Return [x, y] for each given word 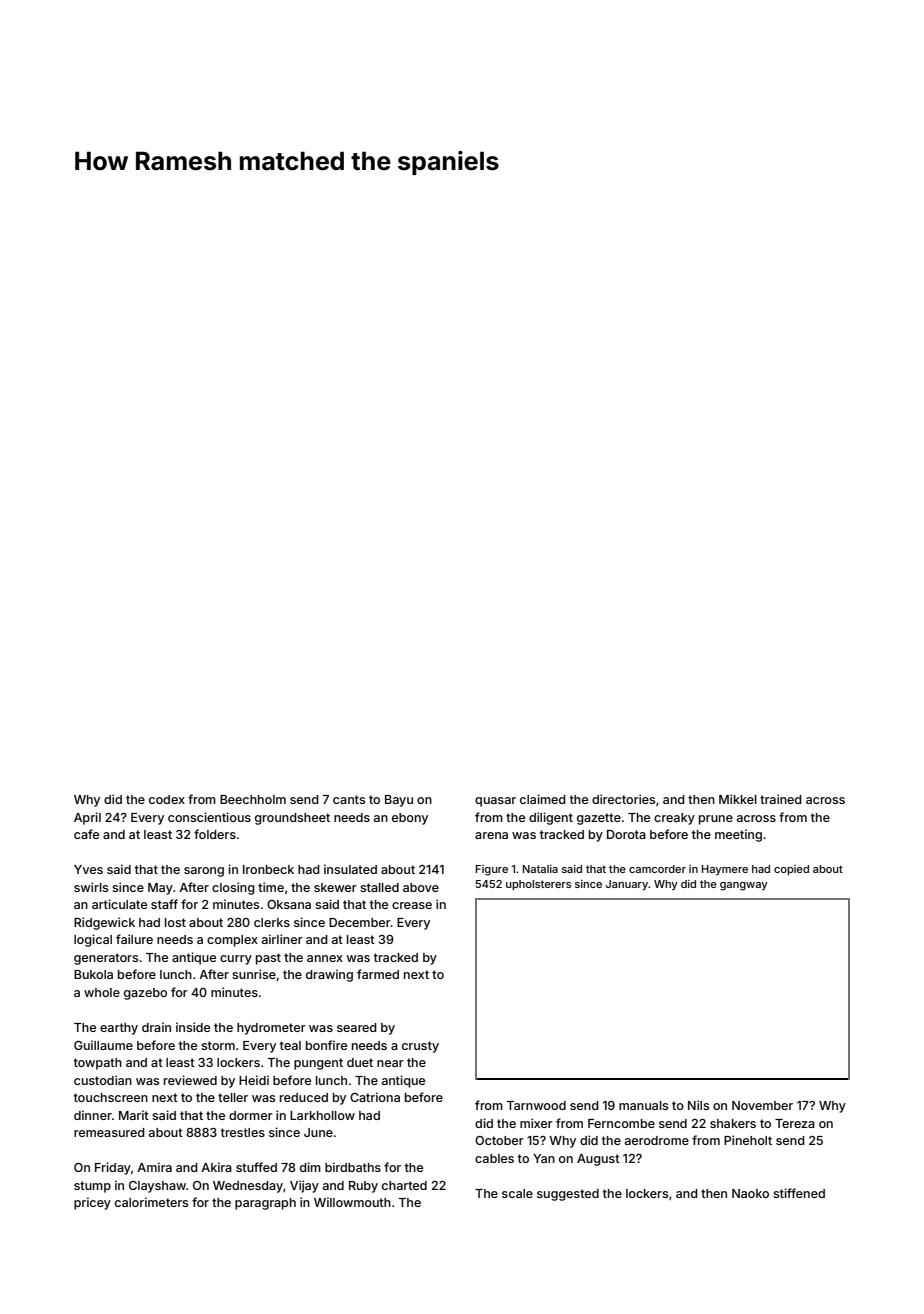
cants [349, 799]
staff [164, 904]
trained [781, 799]
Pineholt [748, 1140]
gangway [744, 886]
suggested [568, 1195]
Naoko [750, 1193]
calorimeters [151, 1202]
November [762, 1105]
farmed [378, 974]
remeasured [109, 1132]
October [499, 1140]
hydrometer [271, 1029]
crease [412, 905]
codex [167, 799]
